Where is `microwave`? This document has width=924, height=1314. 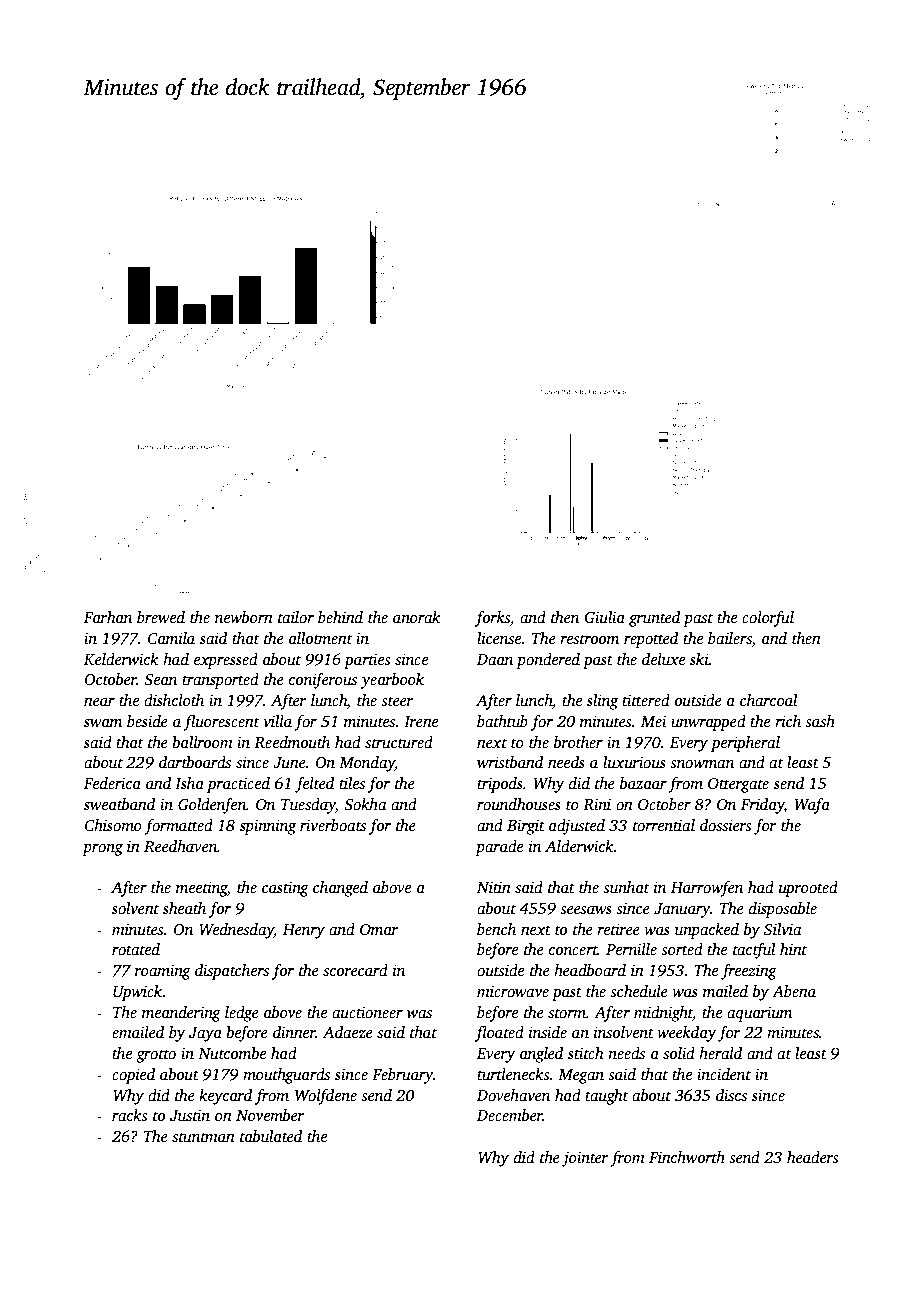
microwave is located at coordinates (513, 991).
